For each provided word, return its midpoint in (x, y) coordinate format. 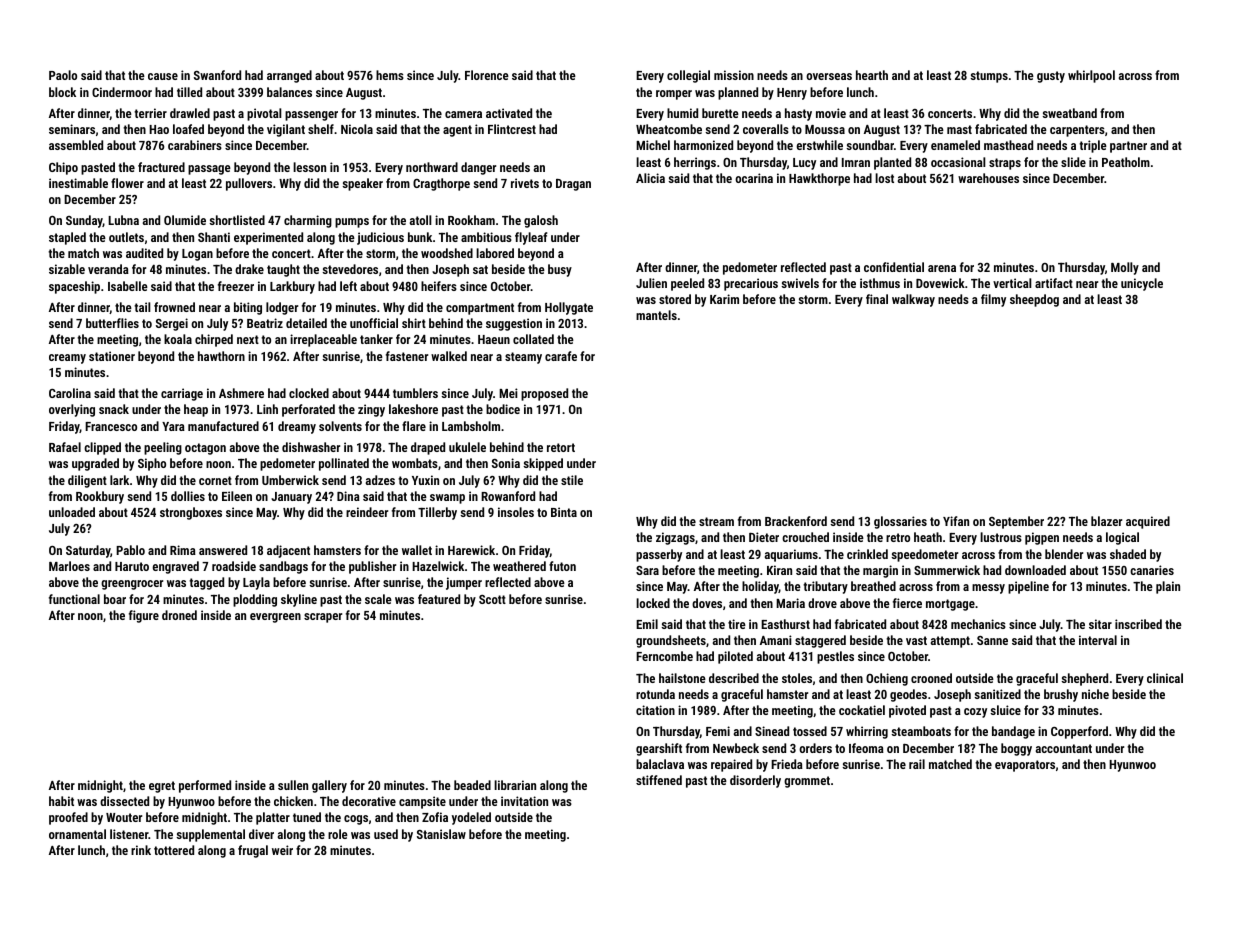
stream (716, 521)
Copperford (1079, 732)
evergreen (275, 618)
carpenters (1077, 131)
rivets (525, 183)
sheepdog (1034, 300)
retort (561, 447)
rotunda (655, 694)
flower (127, 183)
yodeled (471, 818)
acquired (1148, 522)
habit (61, 801)
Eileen (237, 496)
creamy (67, 359)
